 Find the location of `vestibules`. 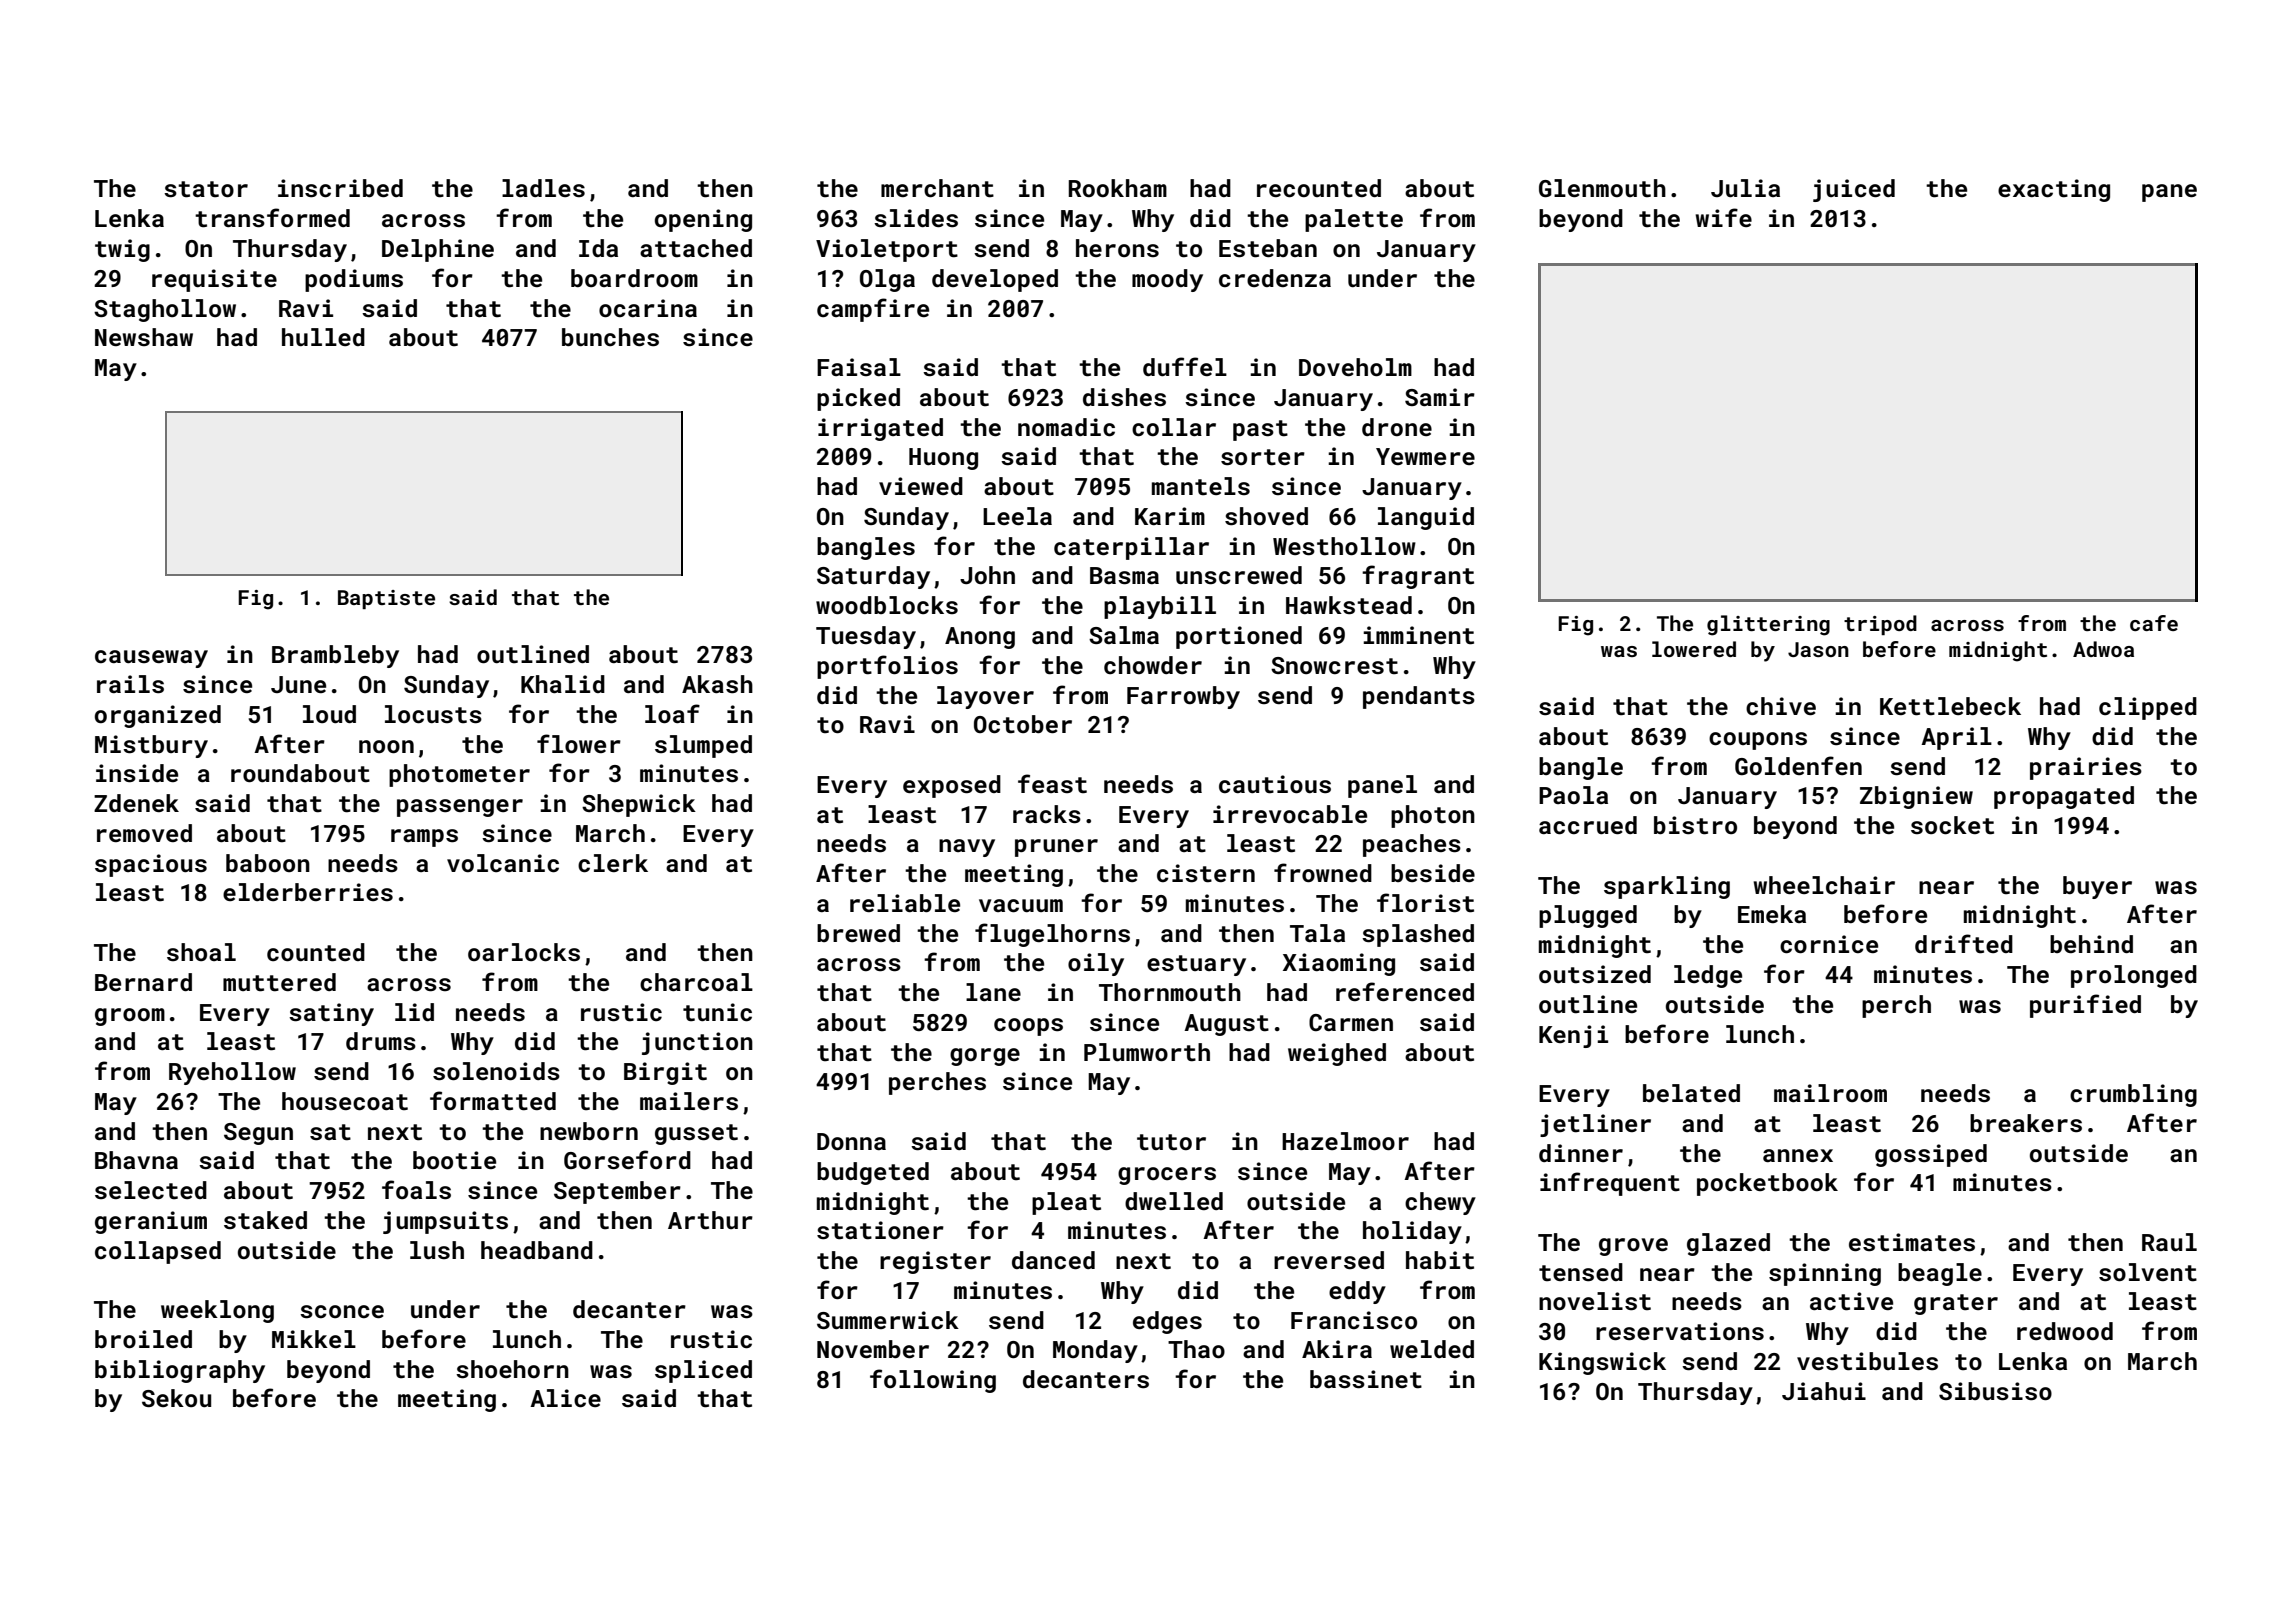

vestibules is located at coordinates (1867, 1361).
